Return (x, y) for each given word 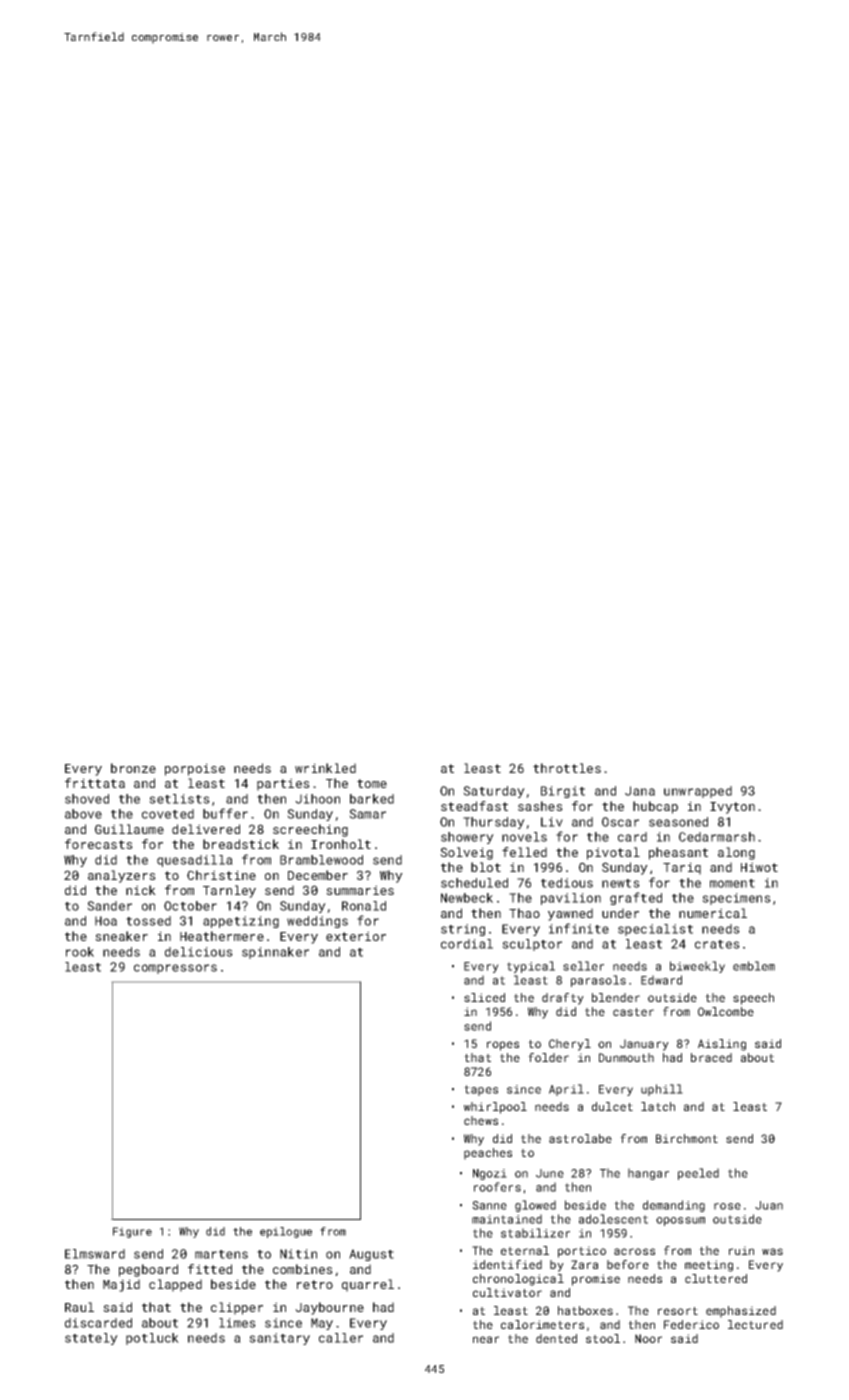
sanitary (279, 1339)
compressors (175, 969)
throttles (567, 768)
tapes (481, 1090)
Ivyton (732, 808)
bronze (133, 768)
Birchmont (687, 1138)
